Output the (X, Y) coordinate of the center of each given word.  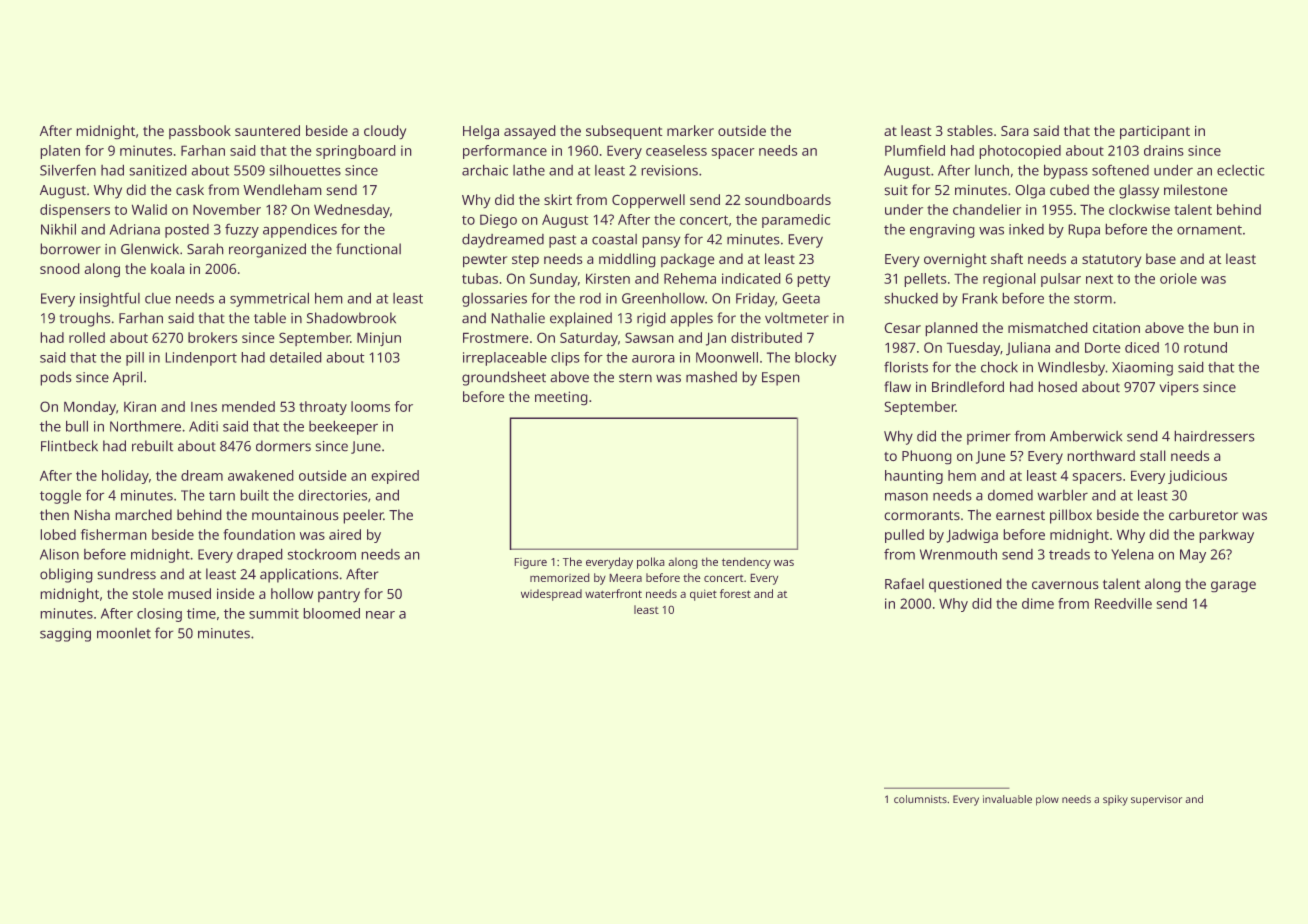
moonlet (124, 633)
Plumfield (915, 150)
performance (505, 152)
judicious (1197, 477)
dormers (283, 445)
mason (906, 497)
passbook (200, 132)
